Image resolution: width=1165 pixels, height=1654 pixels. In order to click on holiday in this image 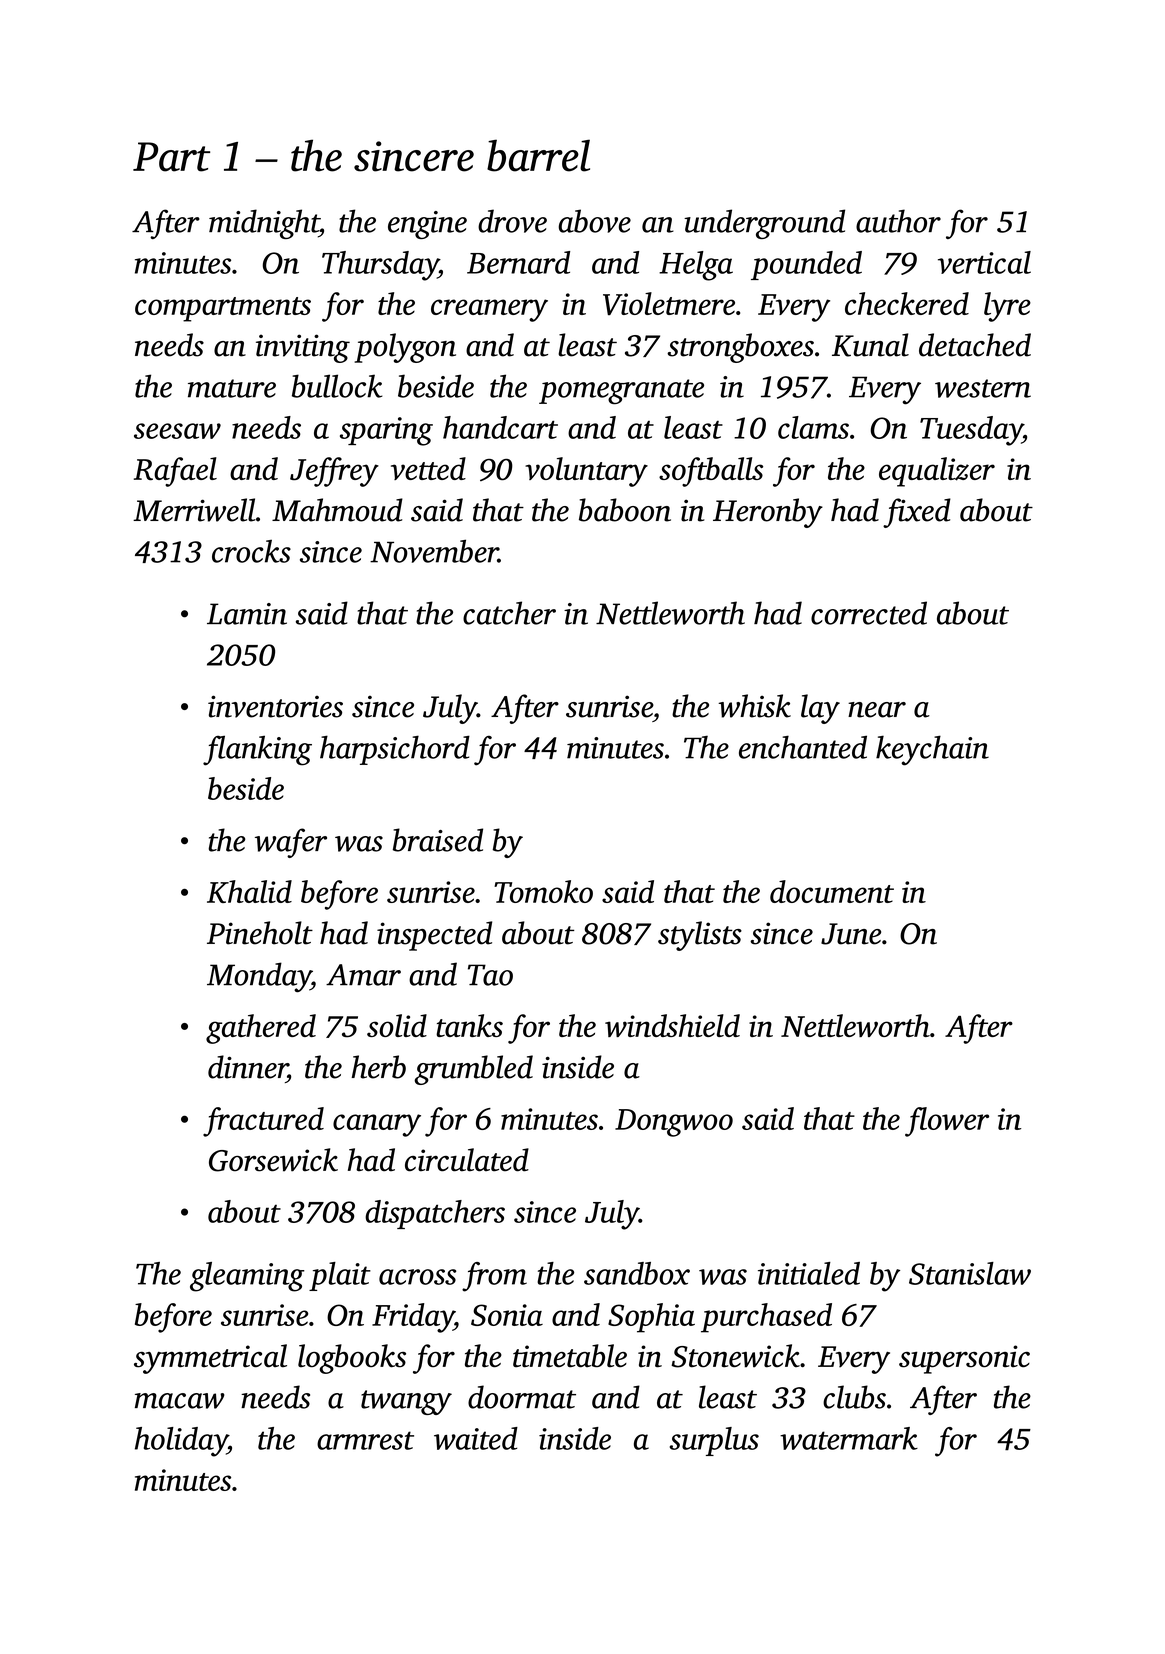, I will do `click(181, 1442)`.
